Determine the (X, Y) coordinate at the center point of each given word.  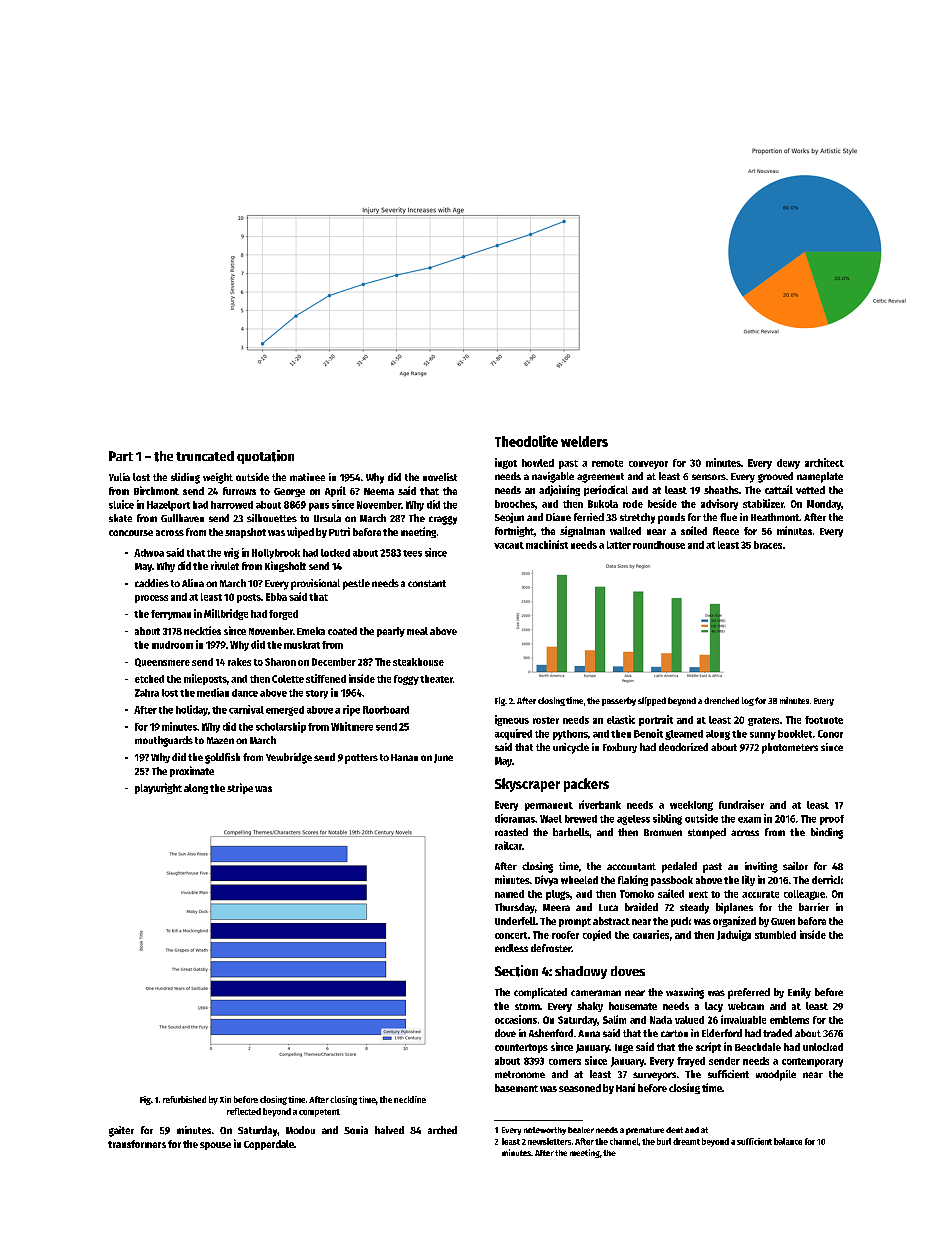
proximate (192, 771)
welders (584, 441)
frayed (691, 1062)
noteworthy (545, 1131)
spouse (215, 1146)
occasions (516, 1019)
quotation (265, 457)
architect (824, 462)
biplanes (734, 908)
